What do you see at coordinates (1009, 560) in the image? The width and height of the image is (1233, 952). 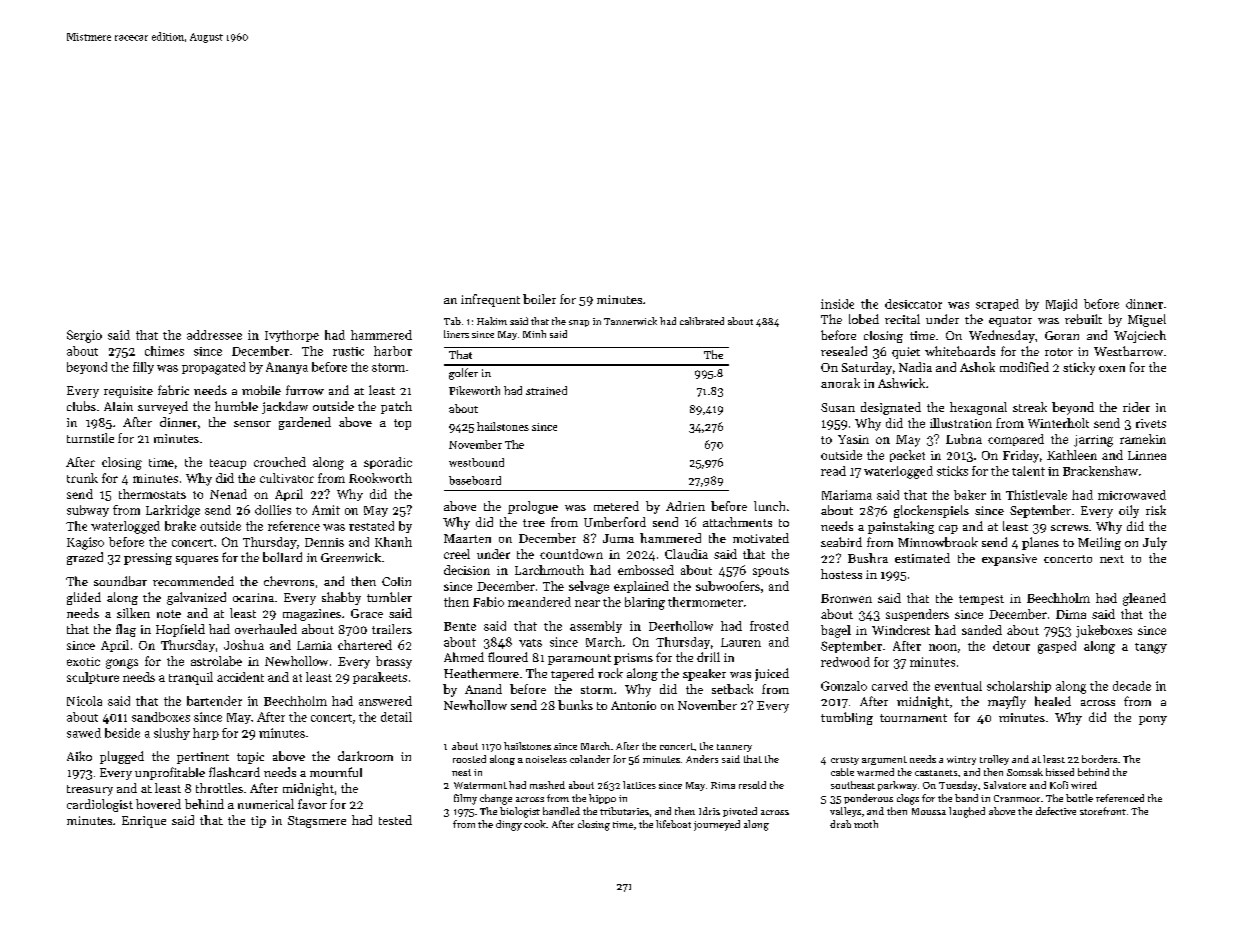 I see `expansive` at bounding box center [1009, 560].
